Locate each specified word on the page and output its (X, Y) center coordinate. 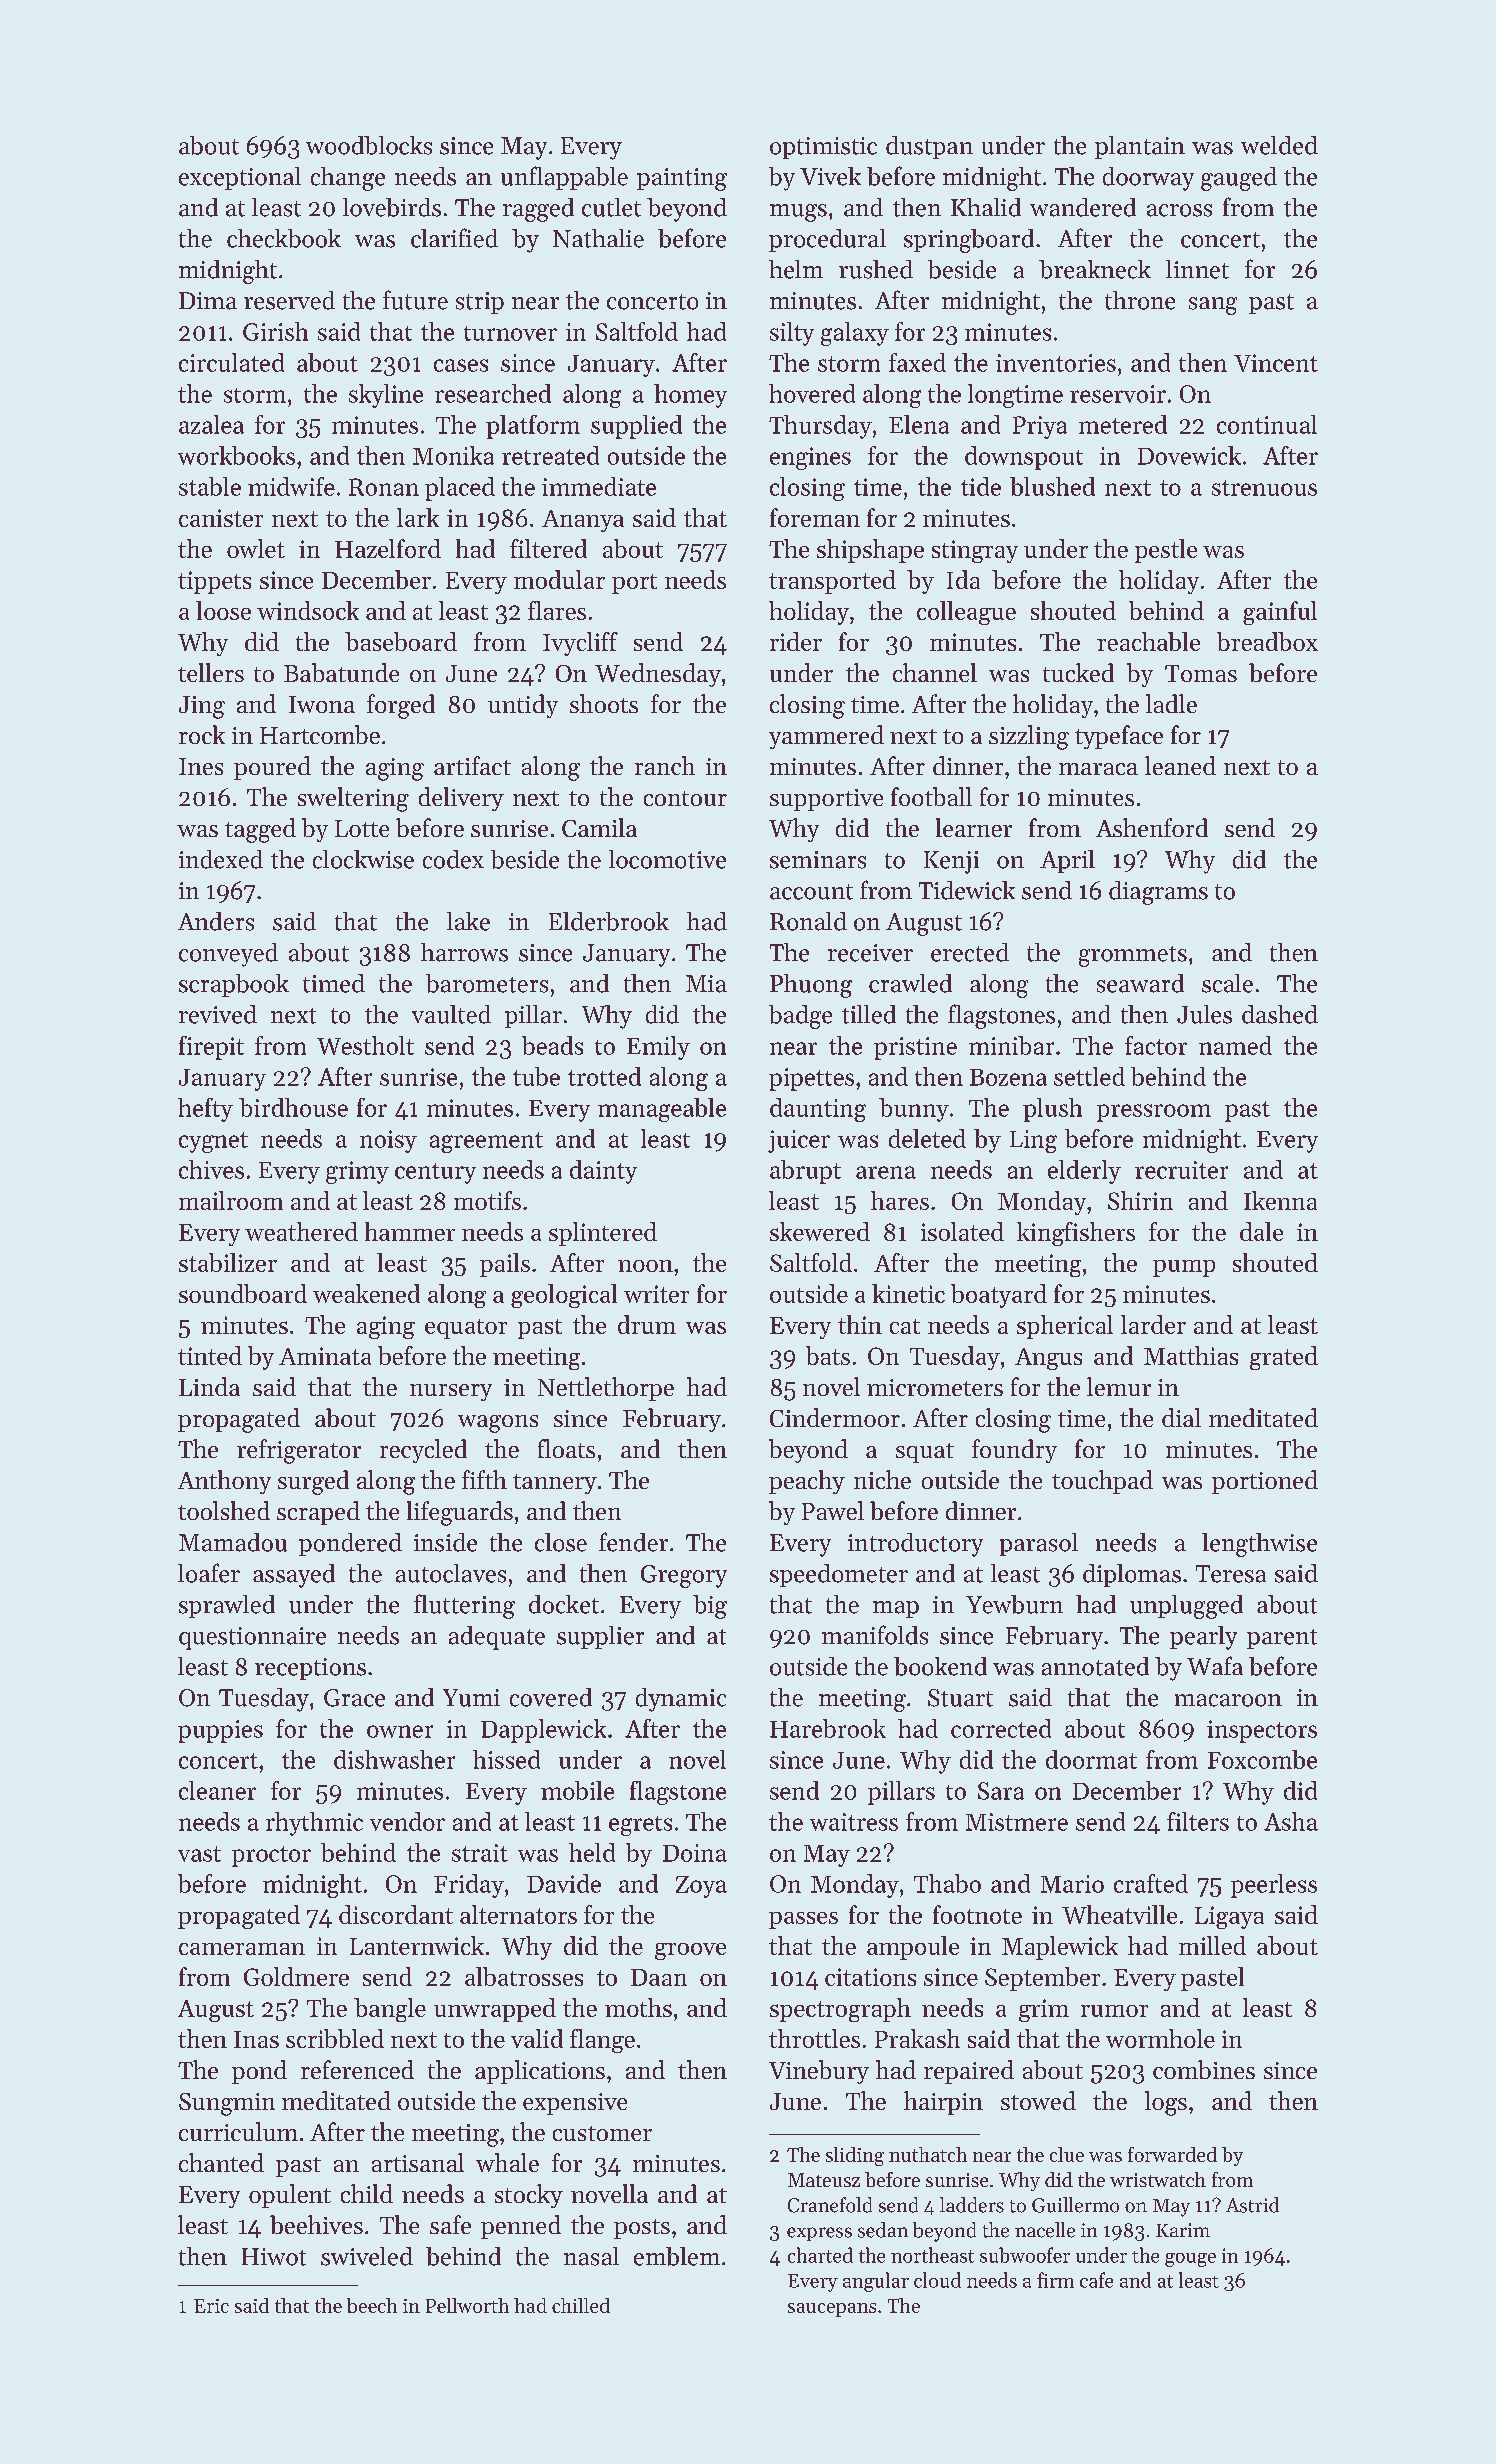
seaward (1140, 983)
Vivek (830, 176)
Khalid (986, 207)
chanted (221, 2162)
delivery (461, 799)
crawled (910, 983)
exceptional (240, 178)
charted (820, 2255)
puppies (220, 1731)
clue (1067, 2154)
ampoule (913, 1948)
